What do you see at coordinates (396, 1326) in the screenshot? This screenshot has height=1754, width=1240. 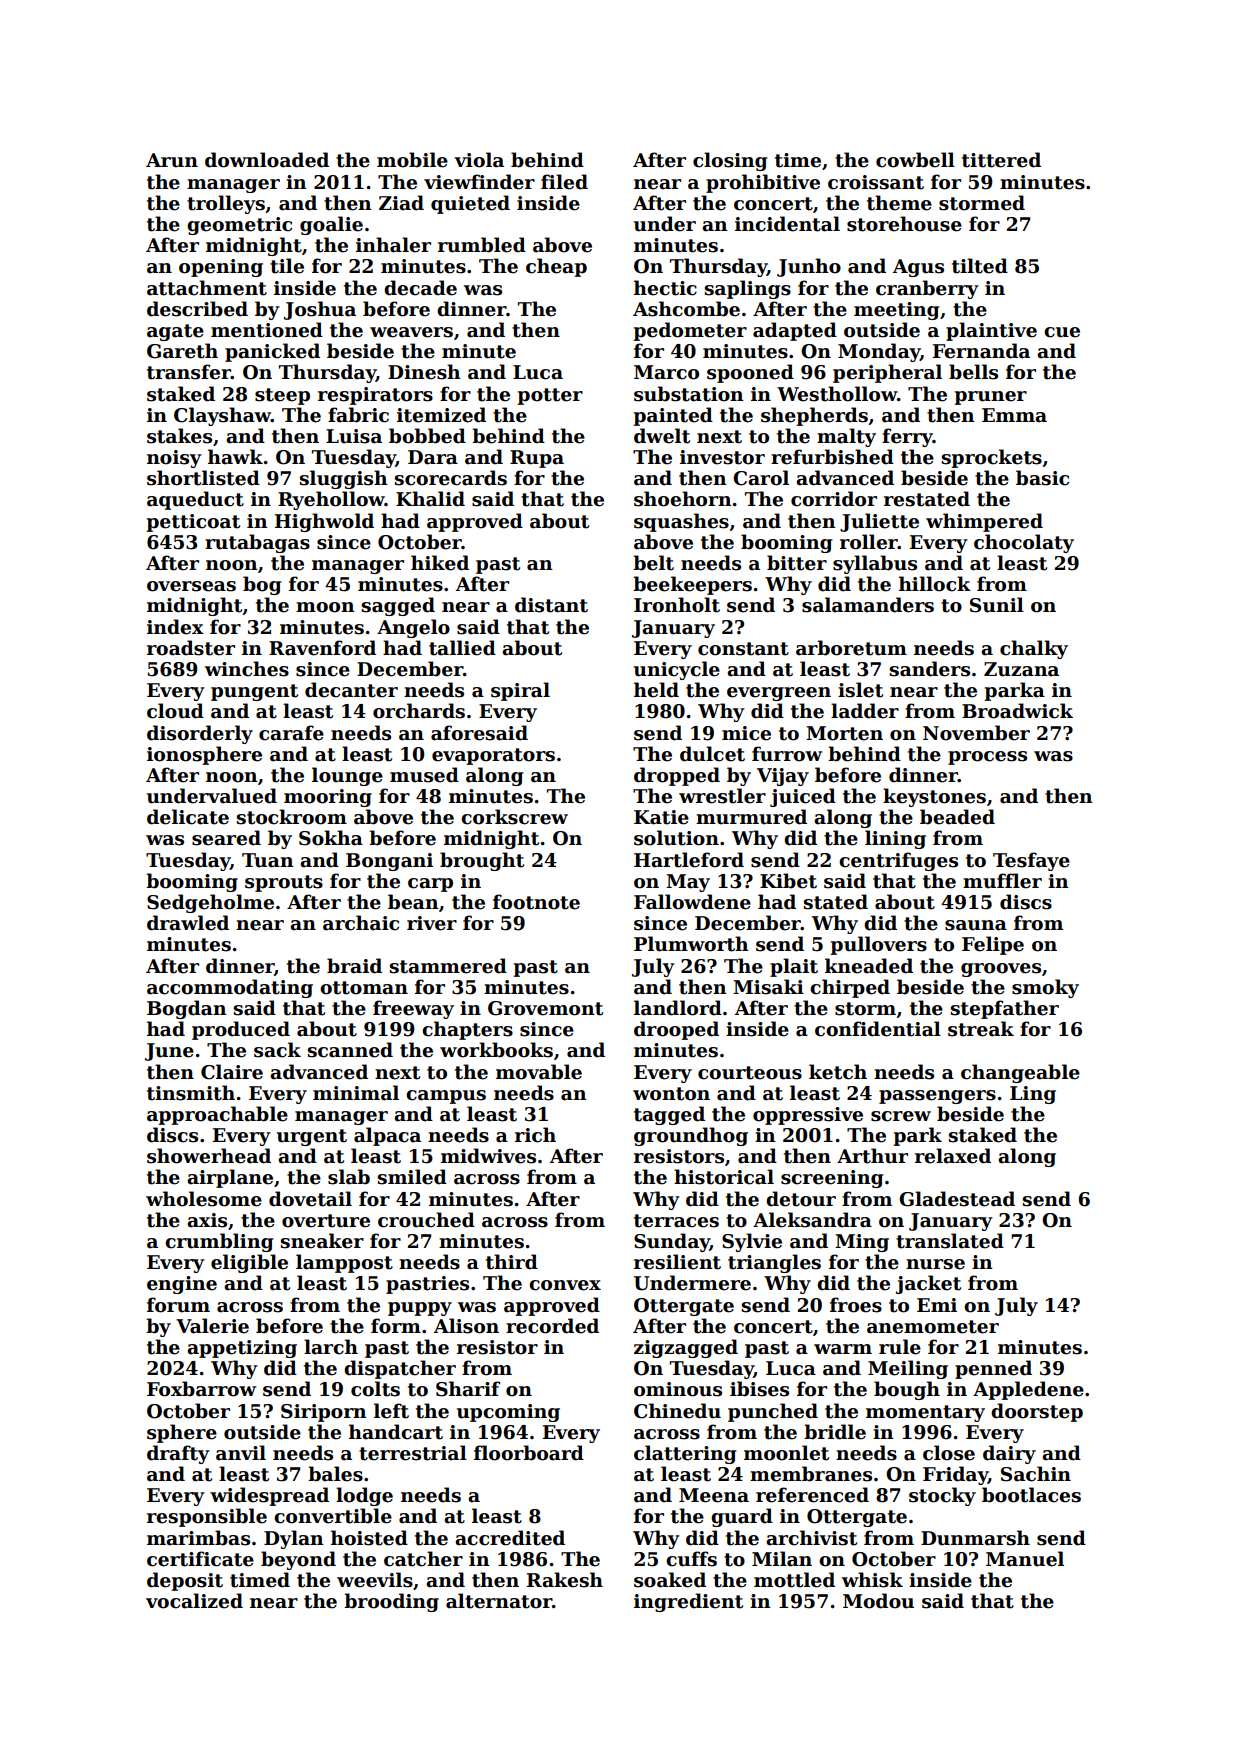 I see `form` at bounding box center [396, 1326].
